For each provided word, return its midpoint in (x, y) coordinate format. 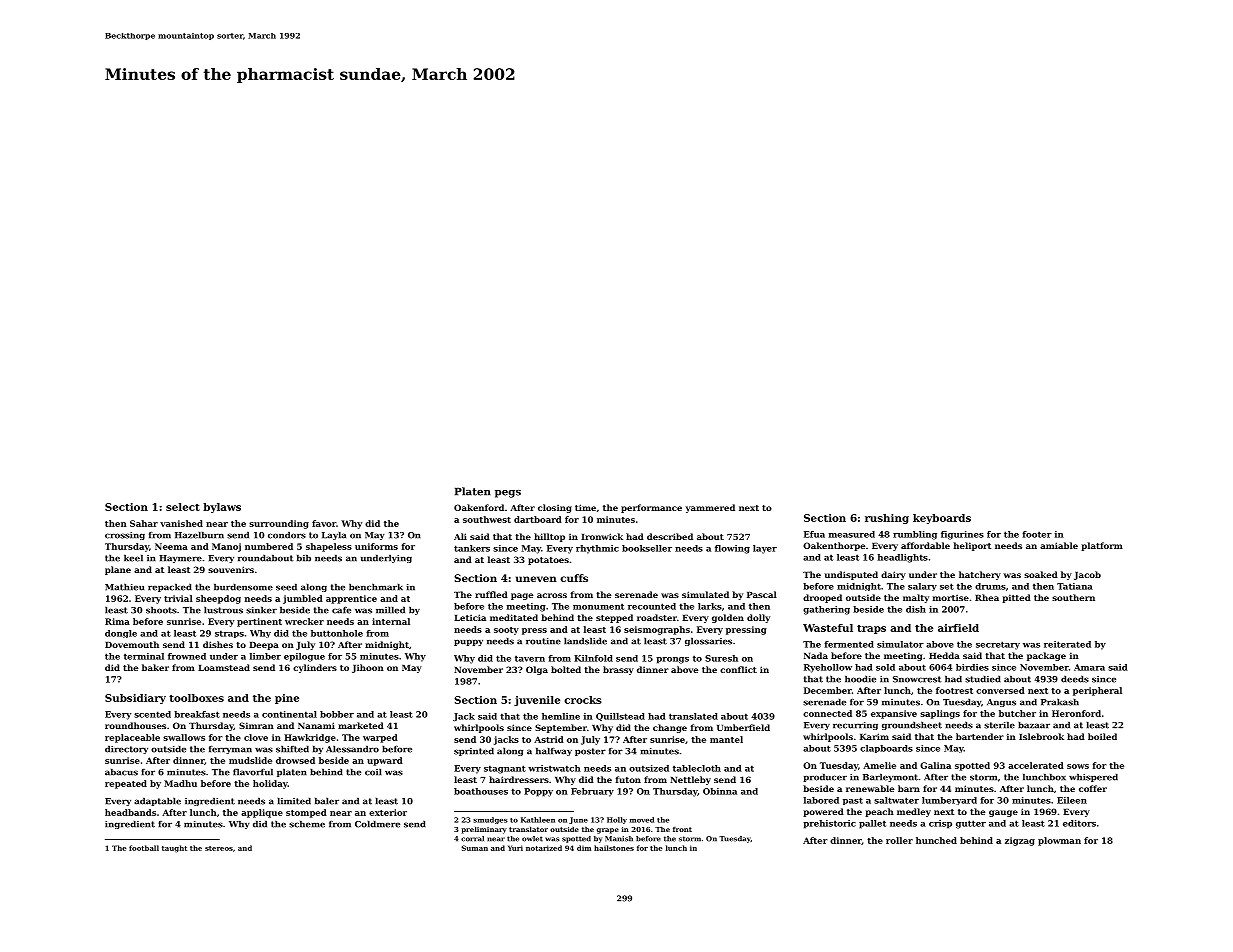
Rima (117, 621)
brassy (618, 670)
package (1046, 656)
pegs (508, 494)
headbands (130, 812)
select (183, 507)
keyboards (942, 519)
